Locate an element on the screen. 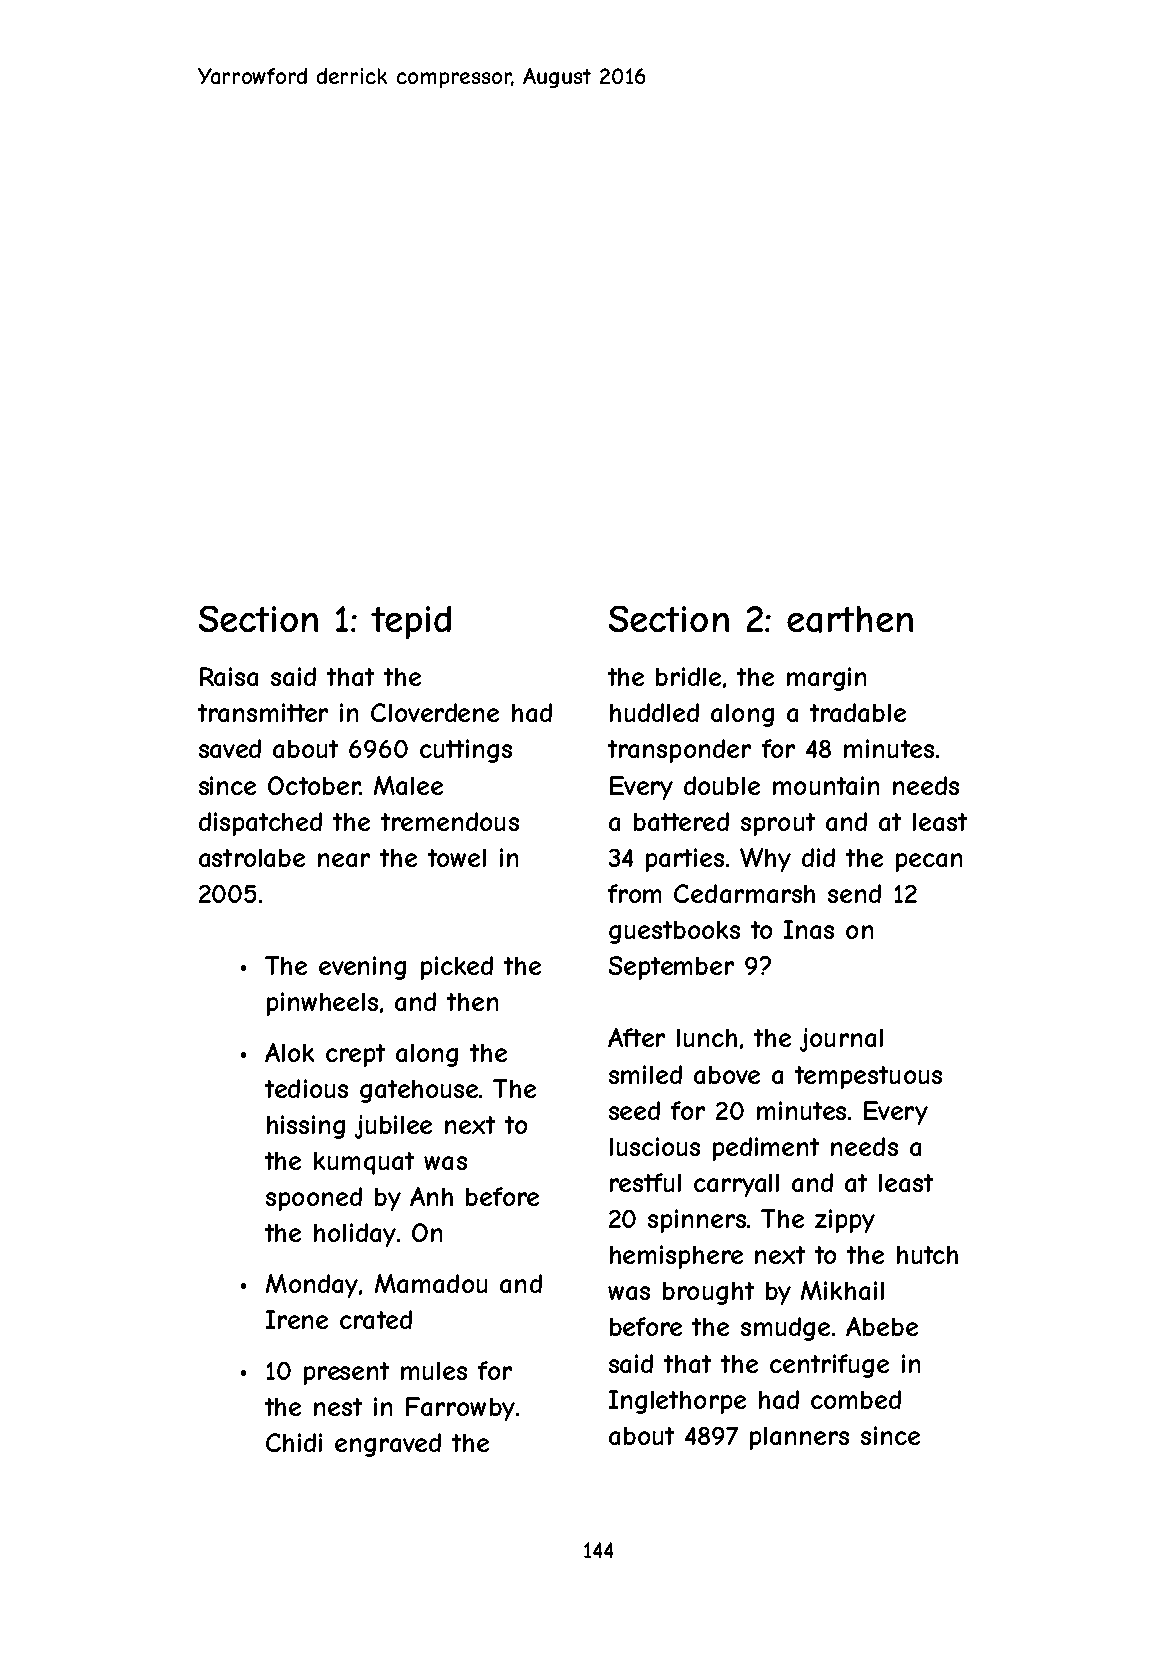  gatehouse is located at coordinates (419, 1091).
